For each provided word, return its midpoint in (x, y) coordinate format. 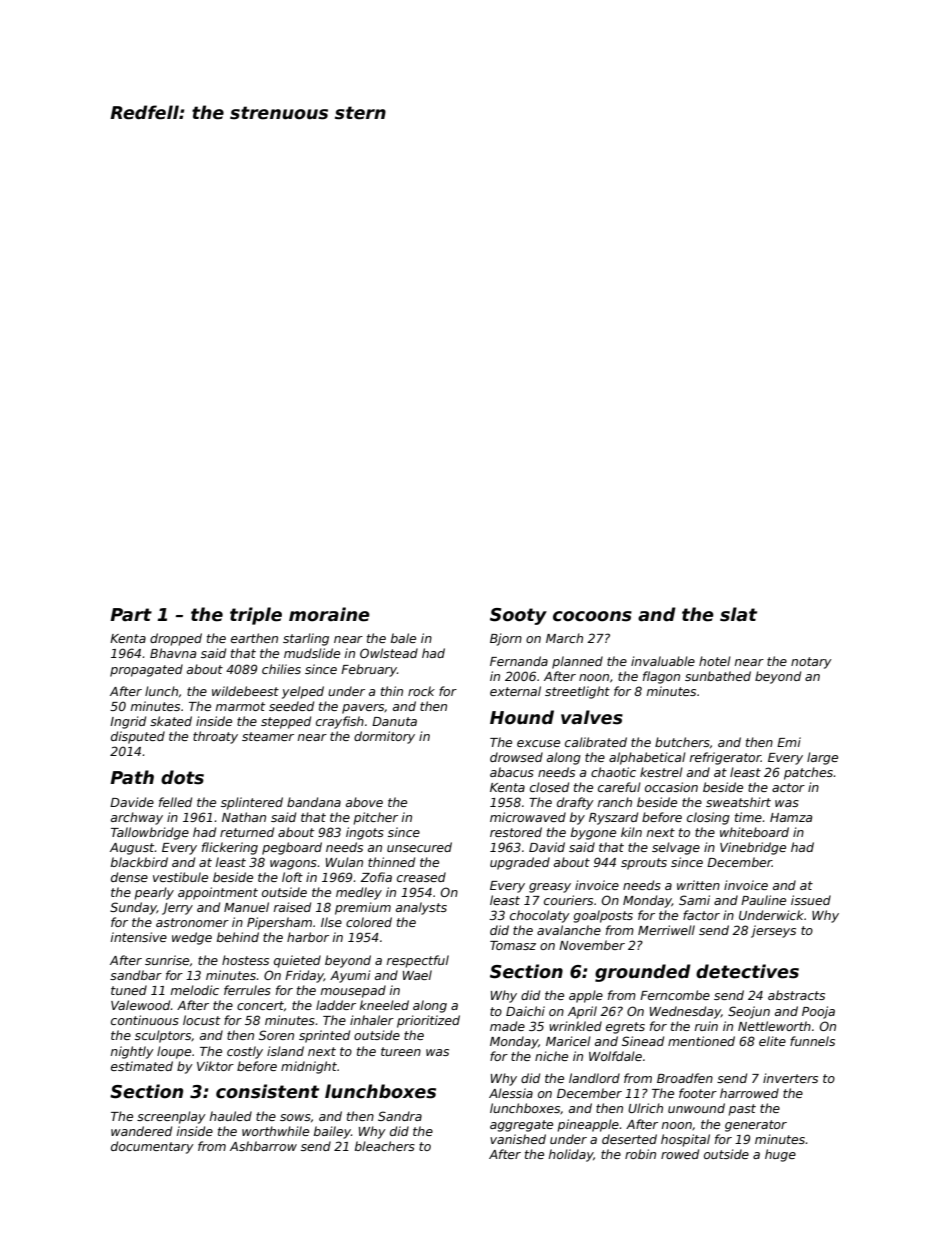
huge (780, 1155)
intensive (139, 937)
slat (738, 614)
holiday (571, 1155)
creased (421, 877)
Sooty (518, 616)
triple (256, 616)
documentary (152, 1147)
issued (811, 900)
